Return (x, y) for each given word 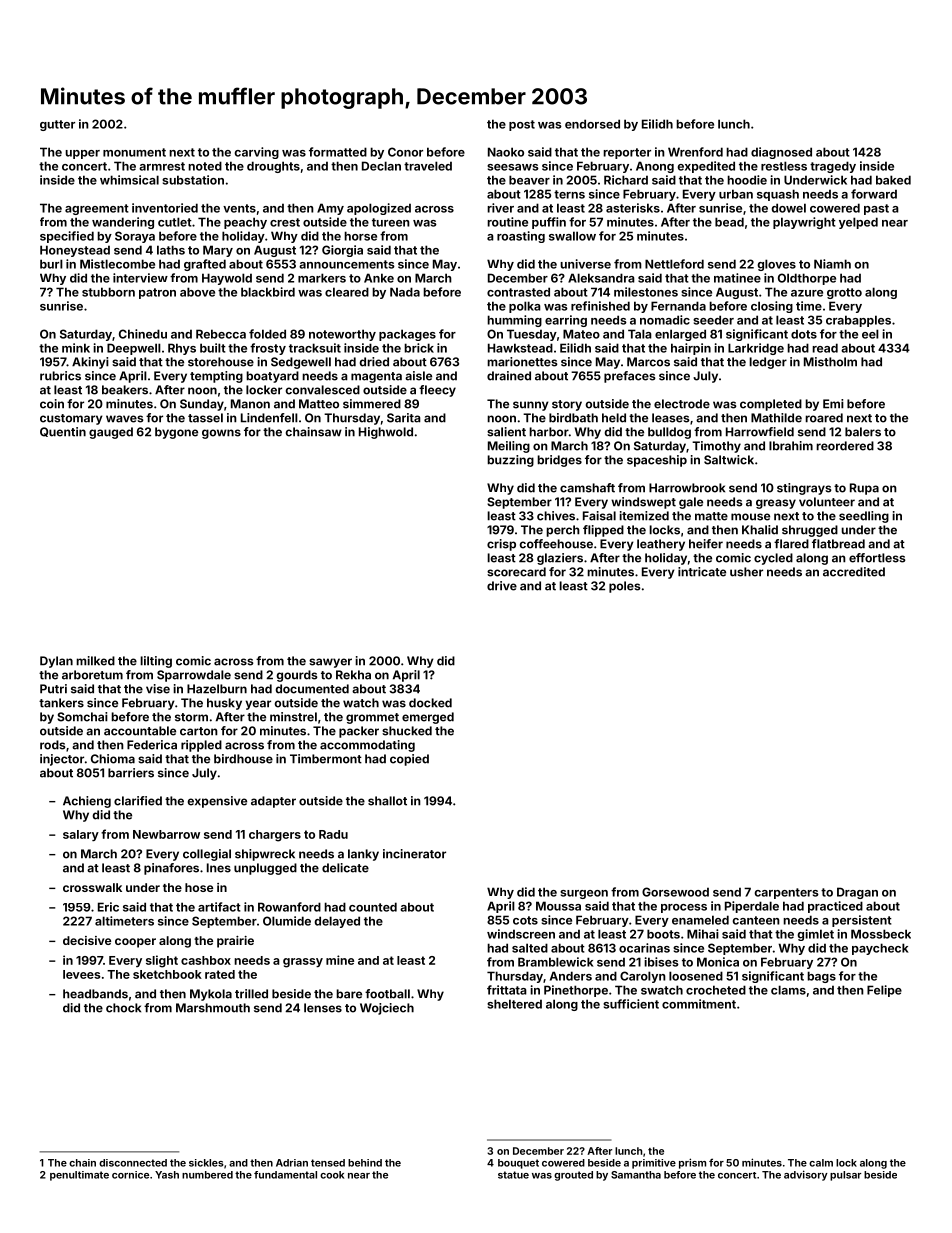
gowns (221, 434)
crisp (501, 545)
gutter (57, 125)
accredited (854, 572)
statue (513, 1175)
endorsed (592, 124)
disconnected (133, 1163)
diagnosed (781, 153)
